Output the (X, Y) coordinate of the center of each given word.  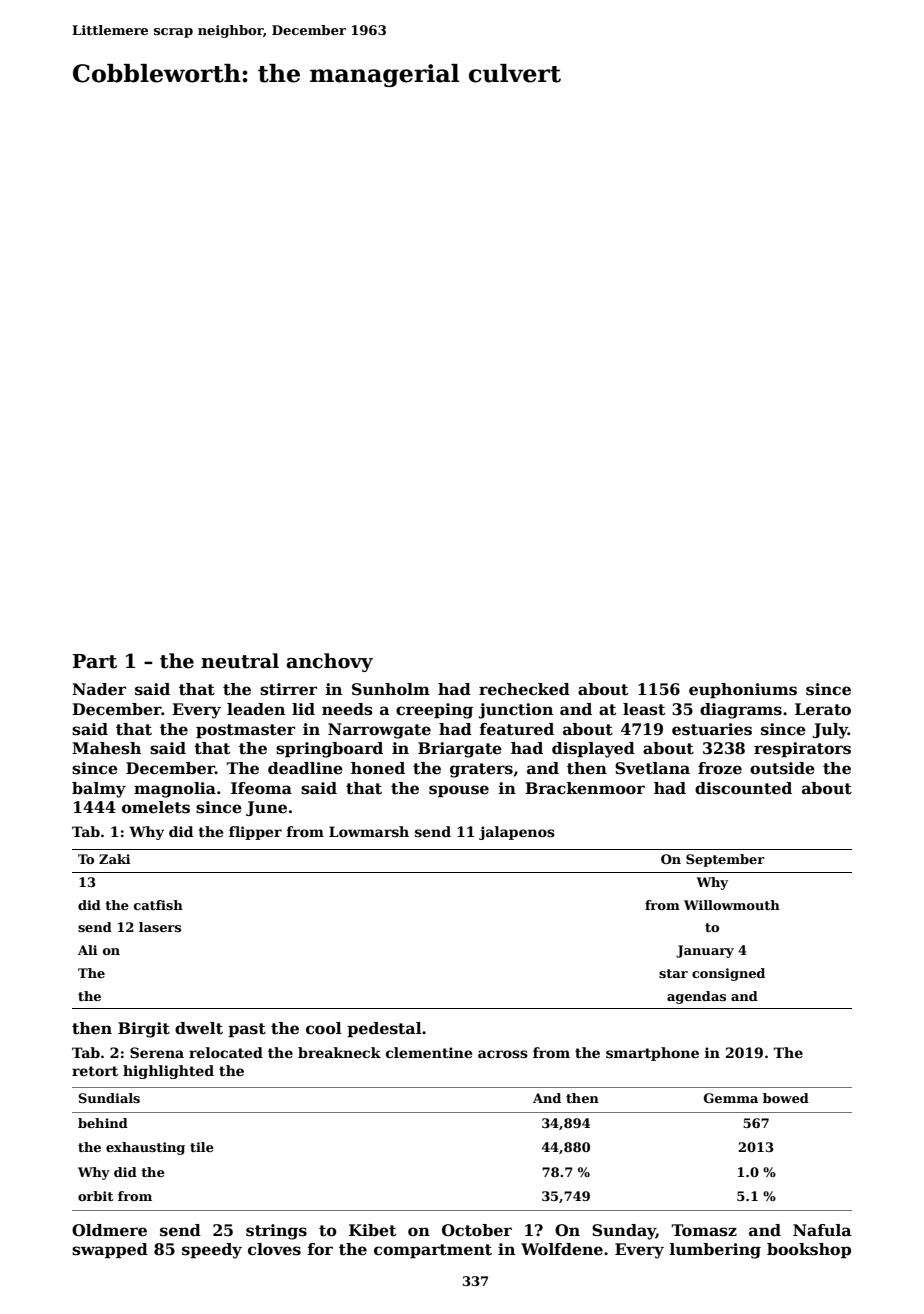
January (705, 951)
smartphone (652, 1054)
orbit (95, 1196)
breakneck (339, 1052)
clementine (429, 1052)
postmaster (245, 731)
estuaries (712, 729)
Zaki (115, 859)
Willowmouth (732, 905)
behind (103, 1123)
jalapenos (517, 833)
